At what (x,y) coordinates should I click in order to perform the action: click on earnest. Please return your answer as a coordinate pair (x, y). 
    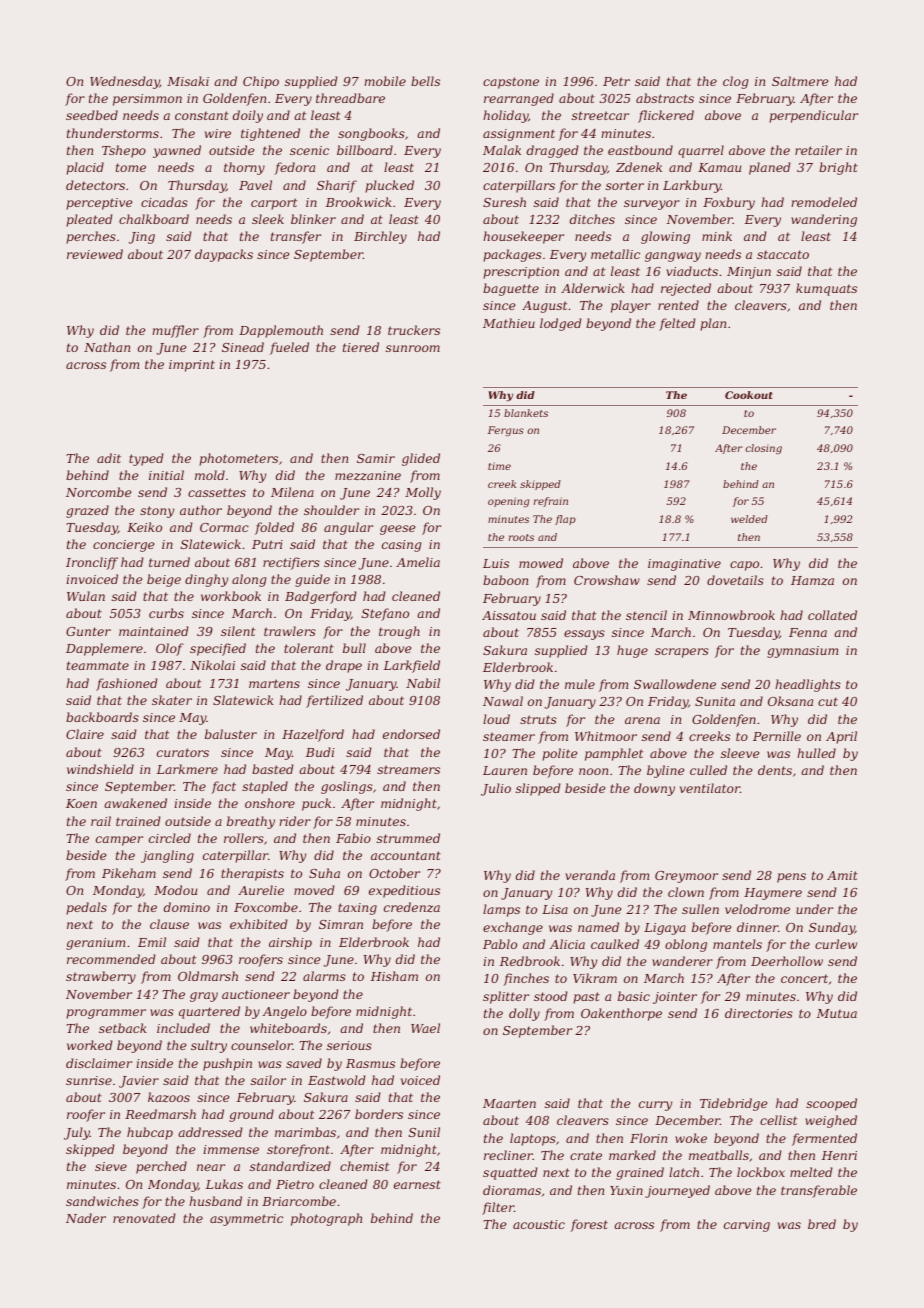
    Looking at the image, I should click on (417, 1184).
